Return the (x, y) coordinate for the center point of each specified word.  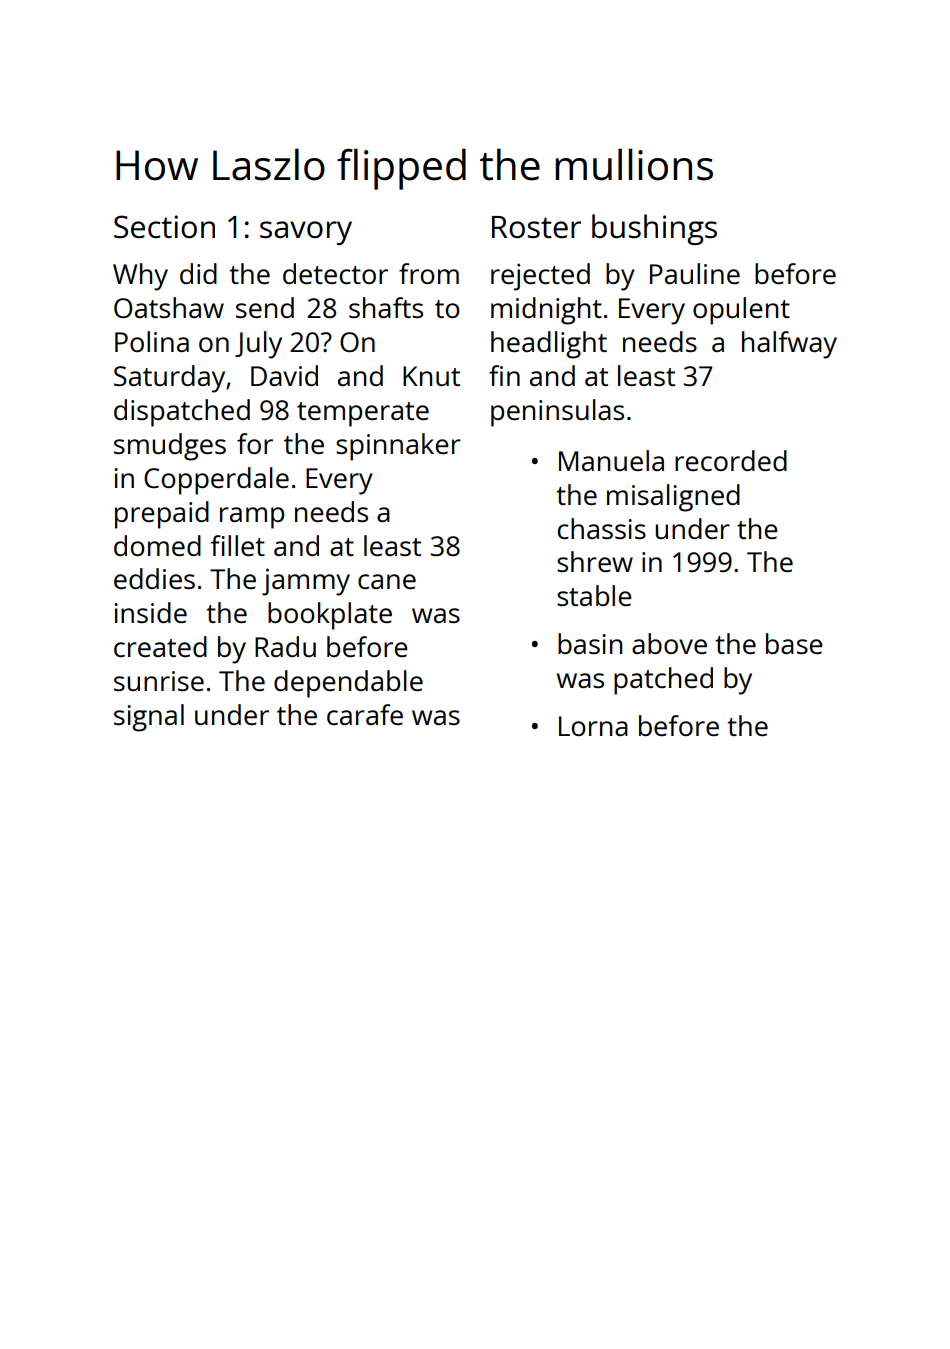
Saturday (169, 379)
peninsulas (557, 413)
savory (306, 233)
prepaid (162, 515)
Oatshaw (169, 307)
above (669, 643)
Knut (431, 376)
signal (149, 718)
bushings (654, 229)
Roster (536, 227)
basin (590, 643)
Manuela (611, 460)
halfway (789, 345)
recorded (731, 460)
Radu (285, 646)
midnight (546, 311)
